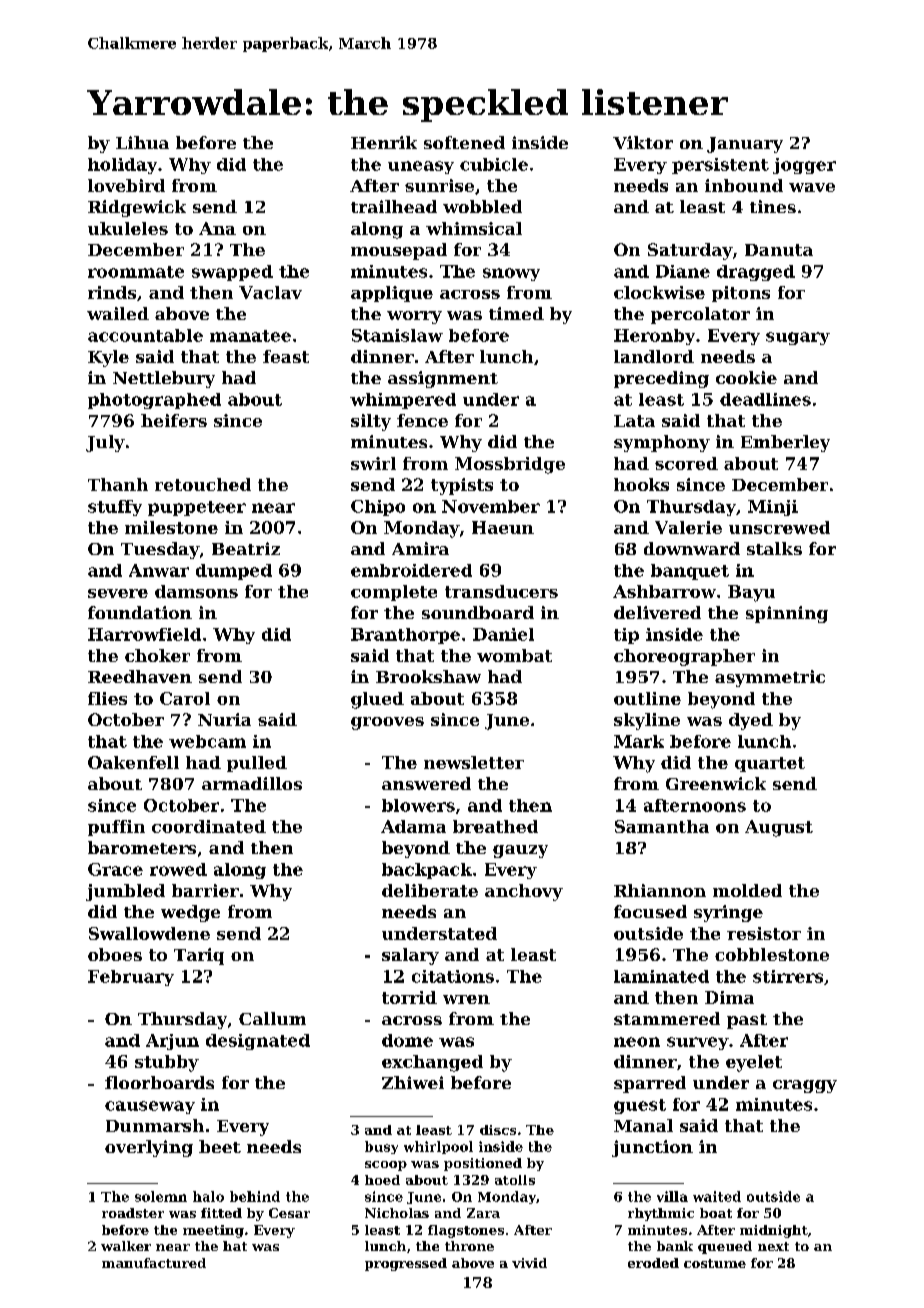 This page has height=1308, width=924. What do you see at coordinates (286, 356) in the page?
I see `feast` at bounding box center [286, 356].
